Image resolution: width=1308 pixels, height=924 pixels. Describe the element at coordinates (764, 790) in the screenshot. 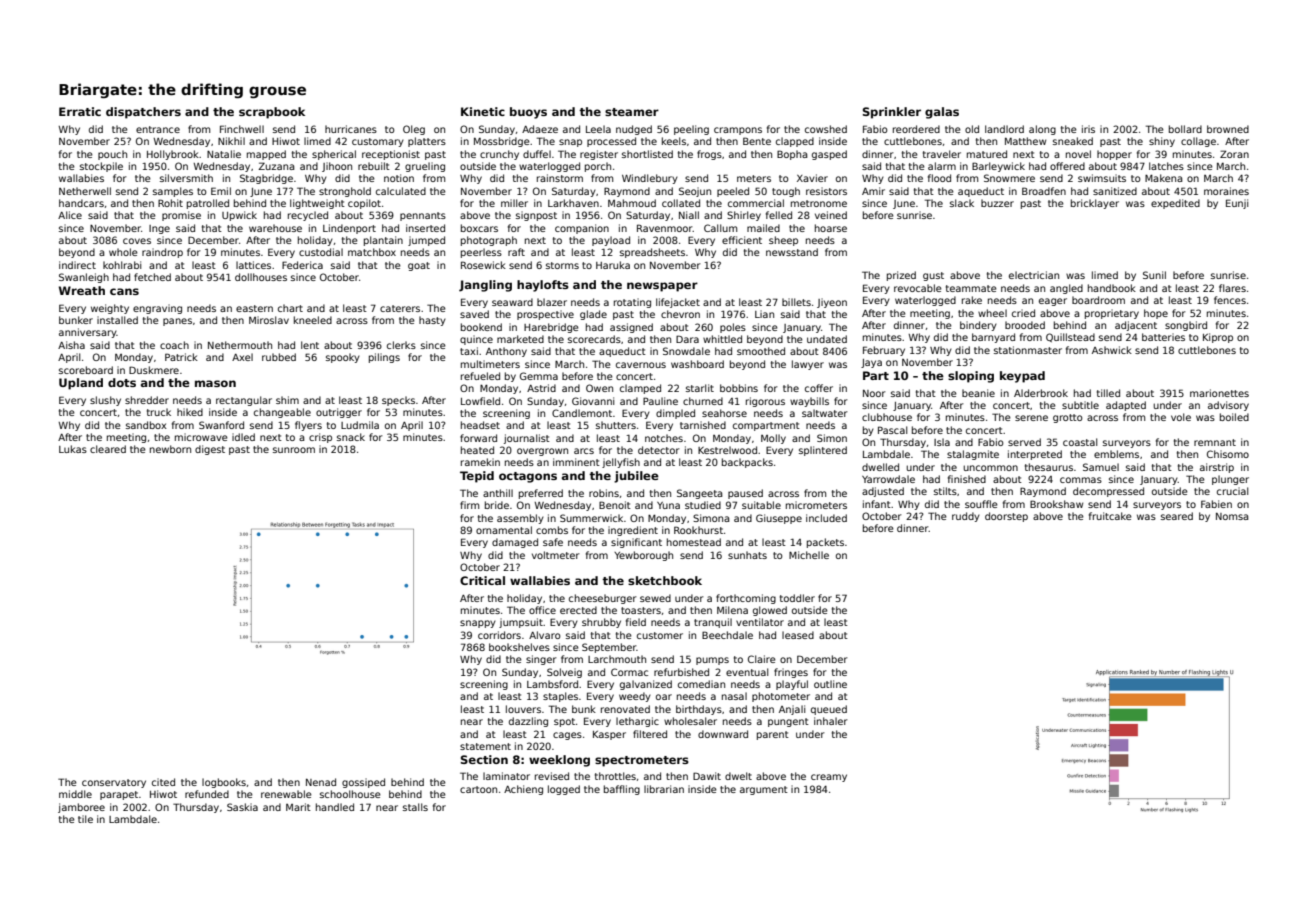

I see `argument` at that location.
